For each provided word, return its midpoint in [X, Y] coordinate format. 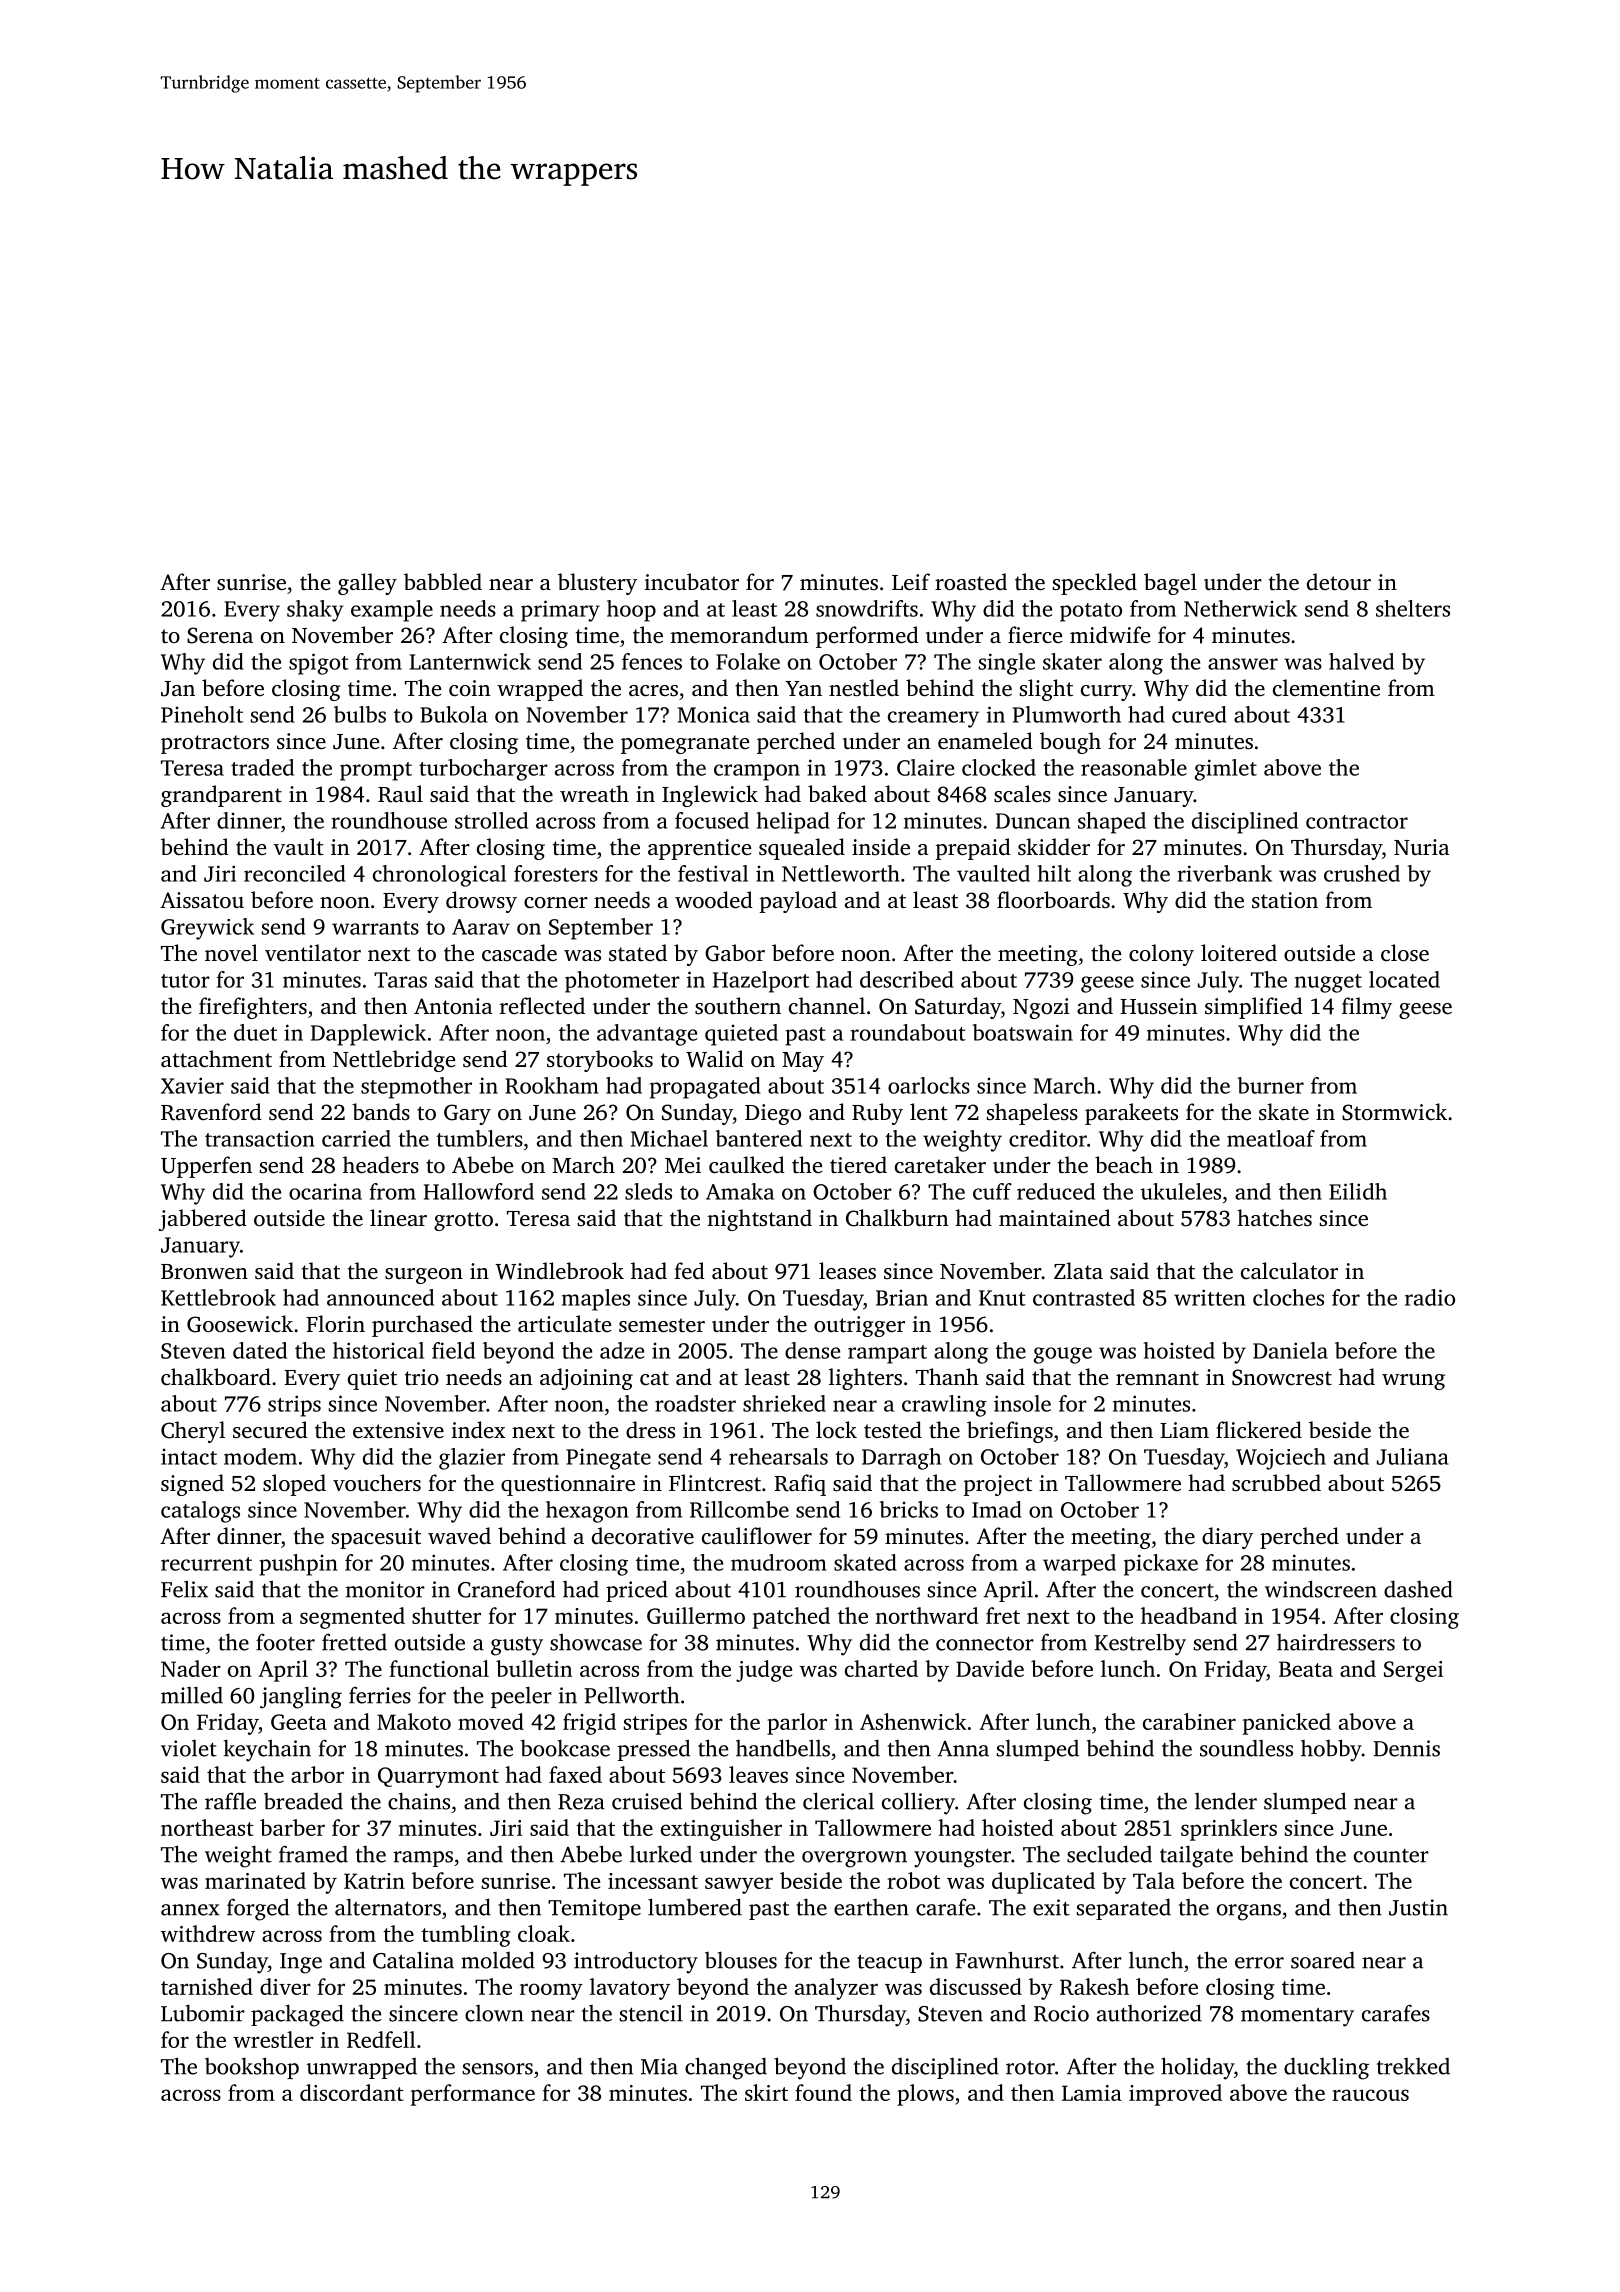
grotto [463, 1221]
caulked [747, 1165]
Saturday [958, 1008]
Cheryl [193, 1432]
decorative [643, 1536]
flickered [1259, 1430]
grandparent [221, 796]
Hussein [1158, 1006]
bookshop [252, 2068]
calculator [1289, 1271]
